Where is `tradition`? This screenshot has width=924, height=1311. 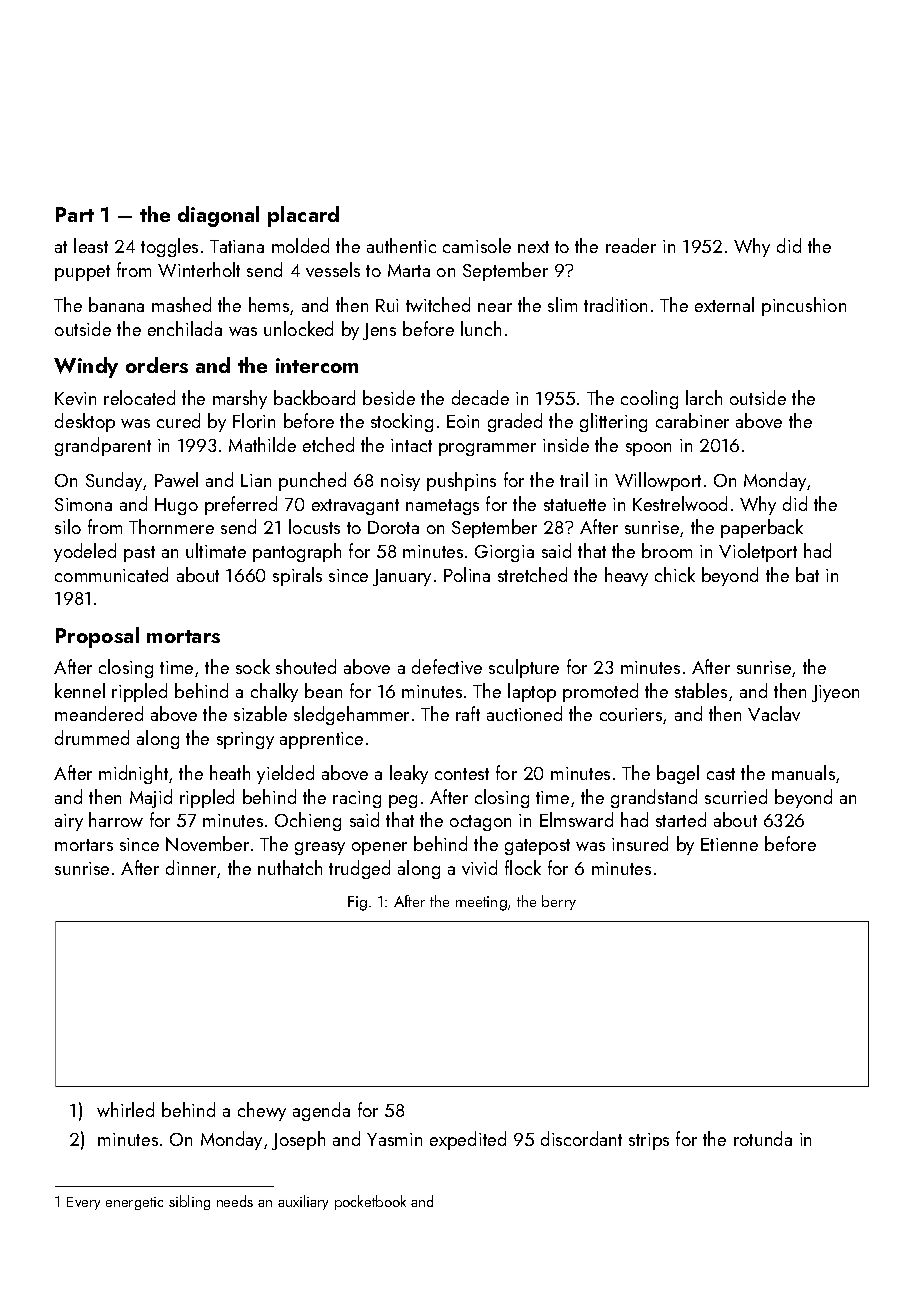
tradition is located at coordinates (615, 304).
